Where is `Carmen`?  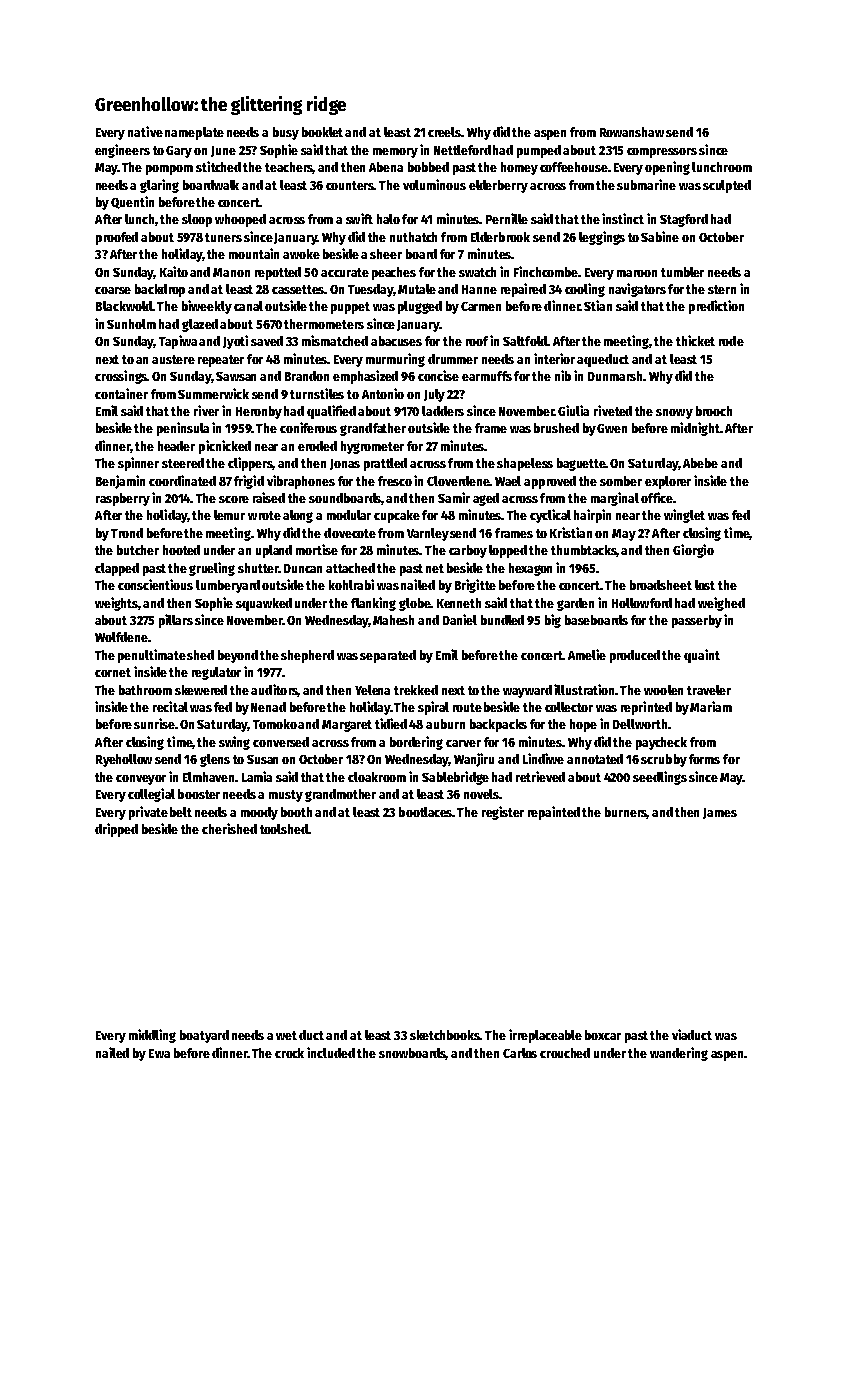 Carmen is located at coordinates (481, 306).
